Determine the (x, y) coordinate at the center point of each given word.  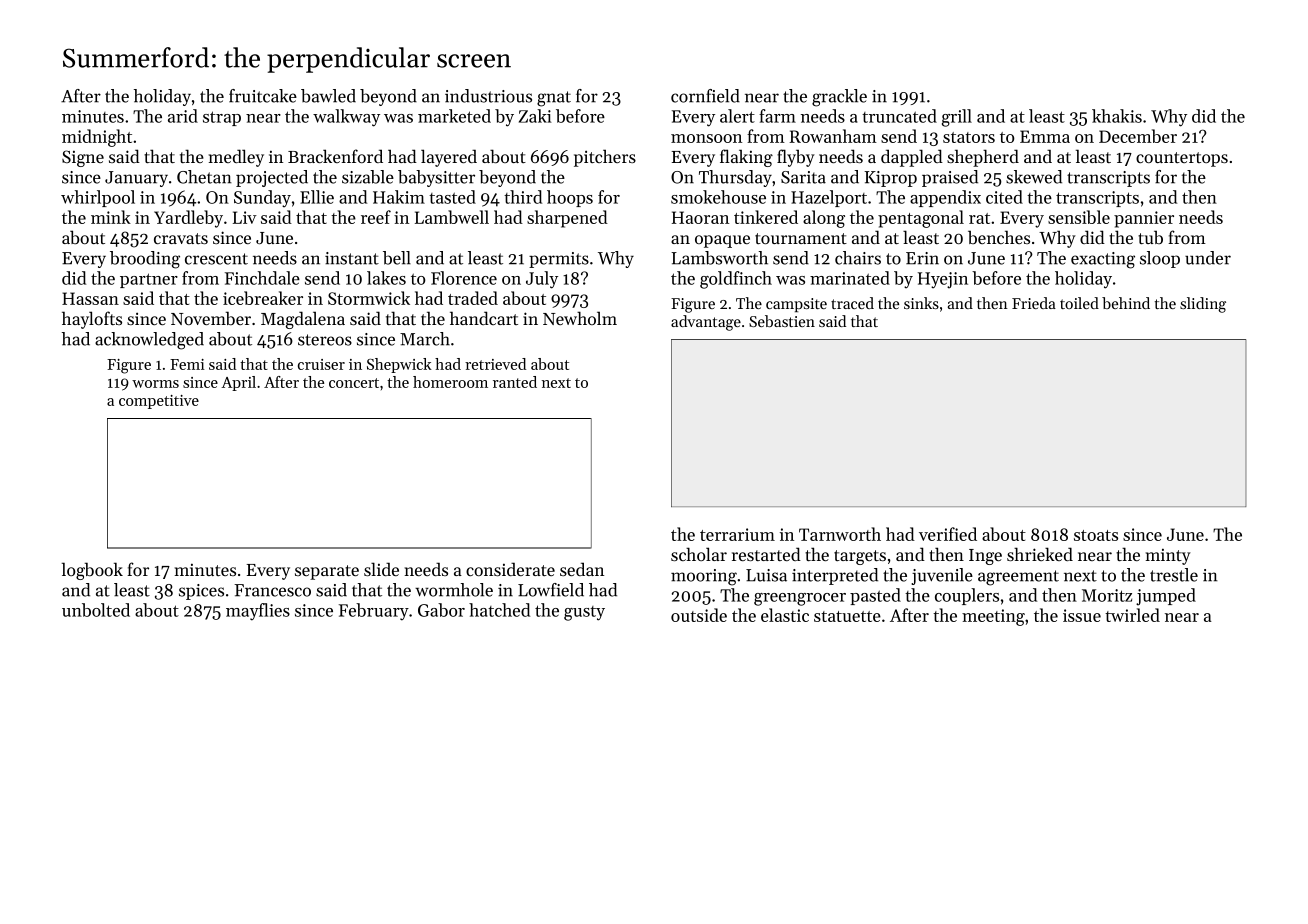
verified (948, 534)
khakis (1117, 116)
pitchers (605, 158)
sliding (1203, 305)
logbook (92, 571)
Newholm (580, 318)
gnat (554, 99)
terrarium (737, 534)
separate (327, 572)
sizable (368, 177)
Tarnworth (840, 534)
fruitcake (263, 96)
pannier (1144, 219)
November (211, 318)
